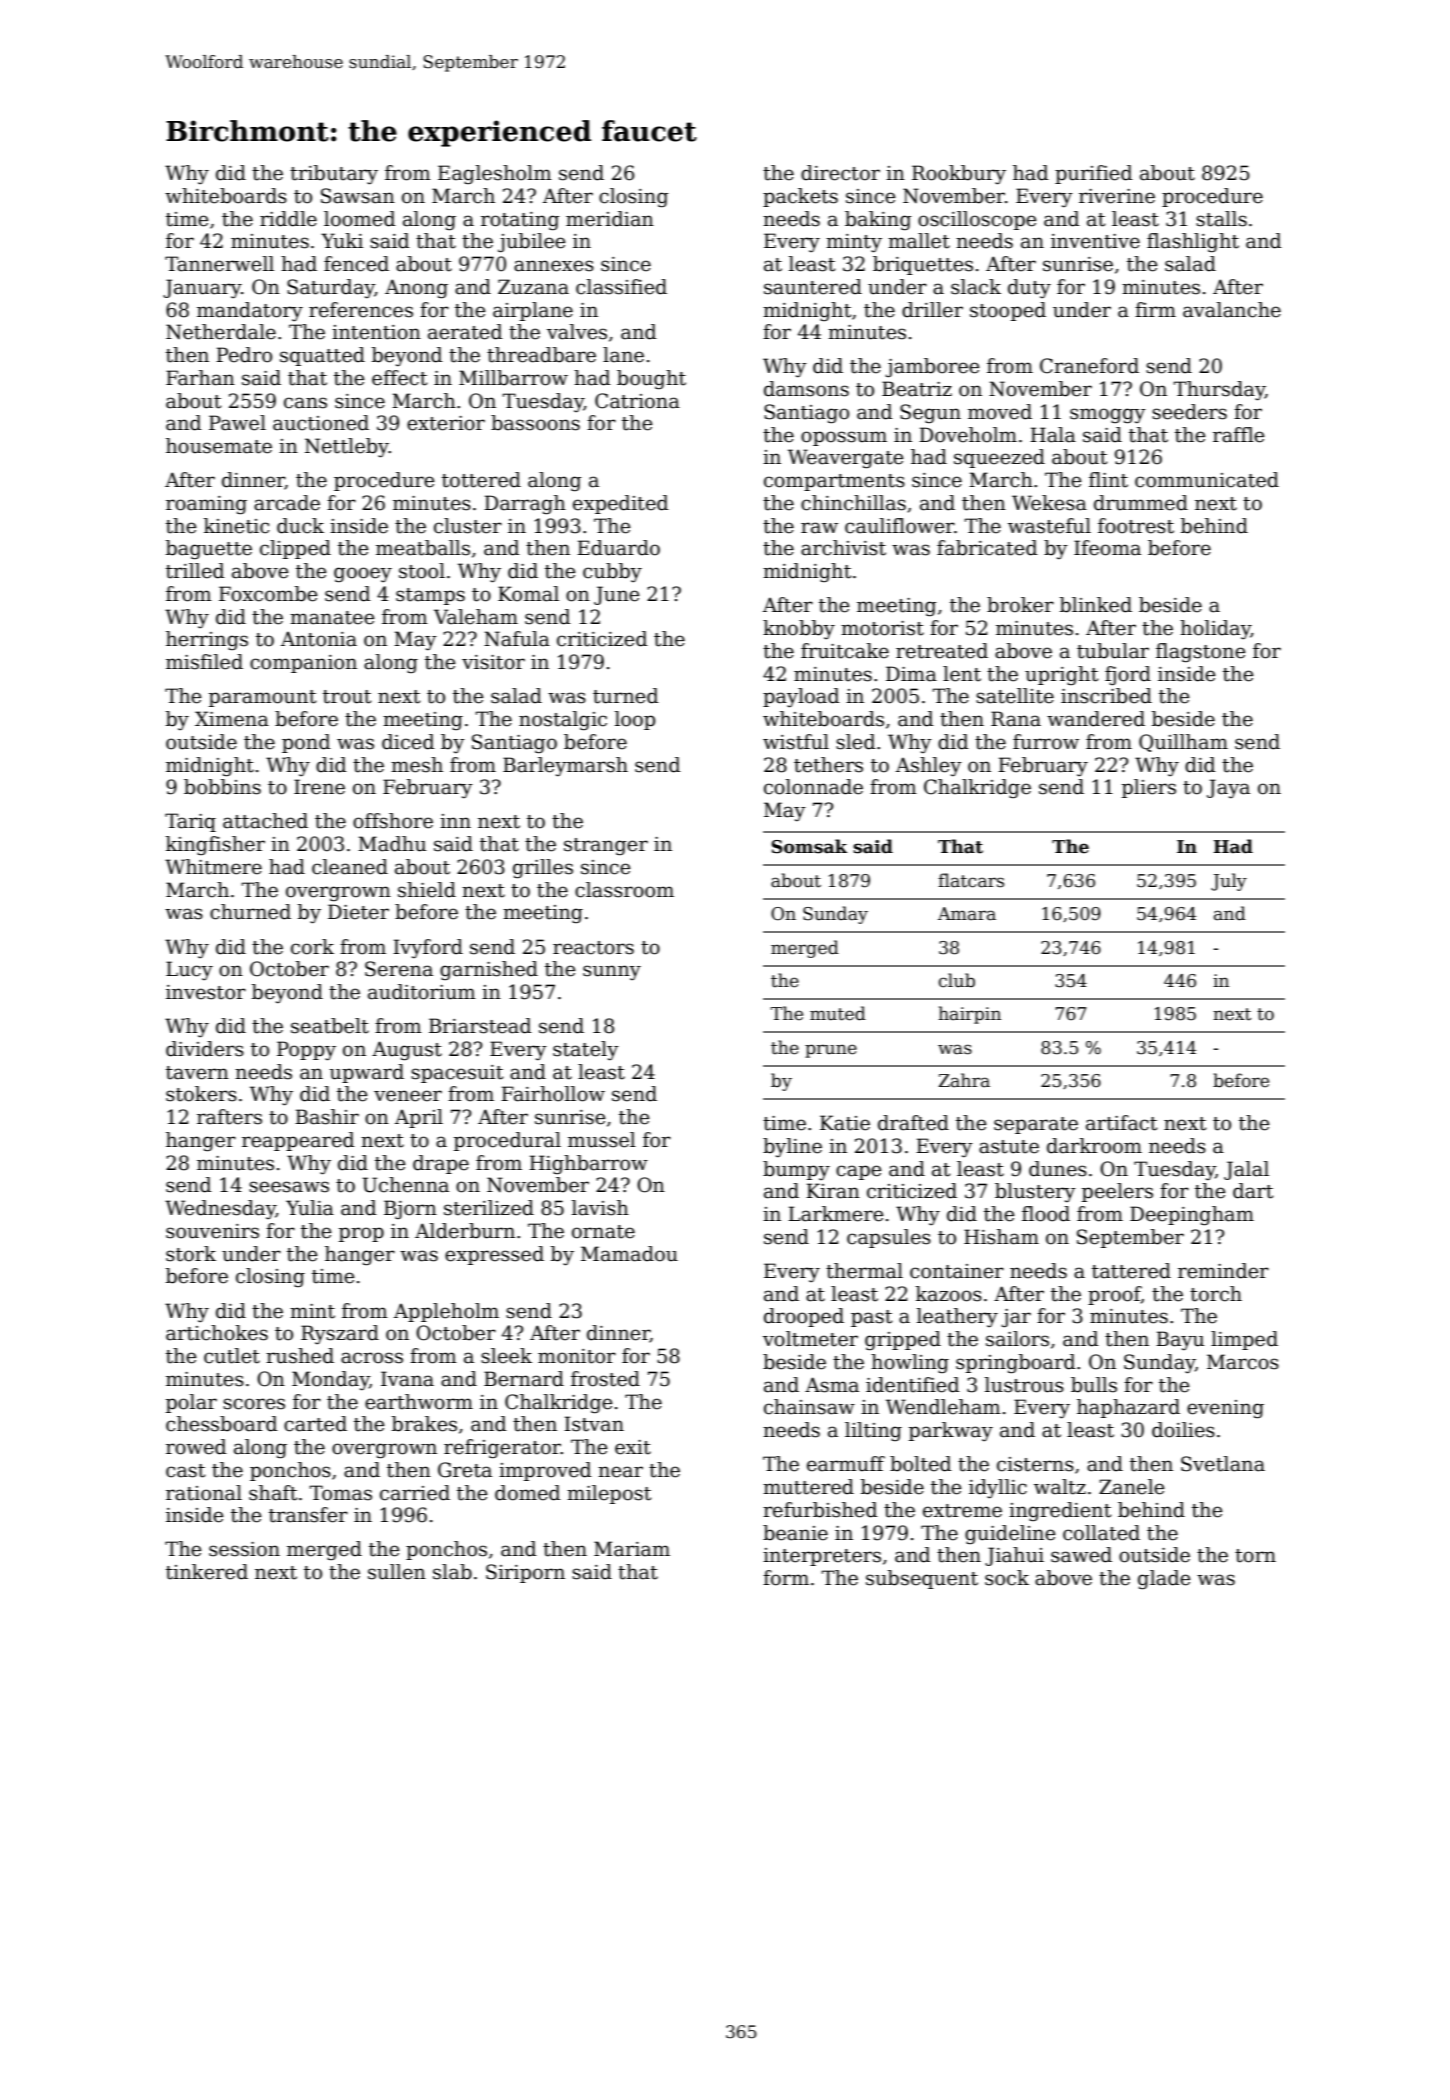  Describe the element at coordinates (334, 175) in the screenshot. I see `tributary` at that location.
